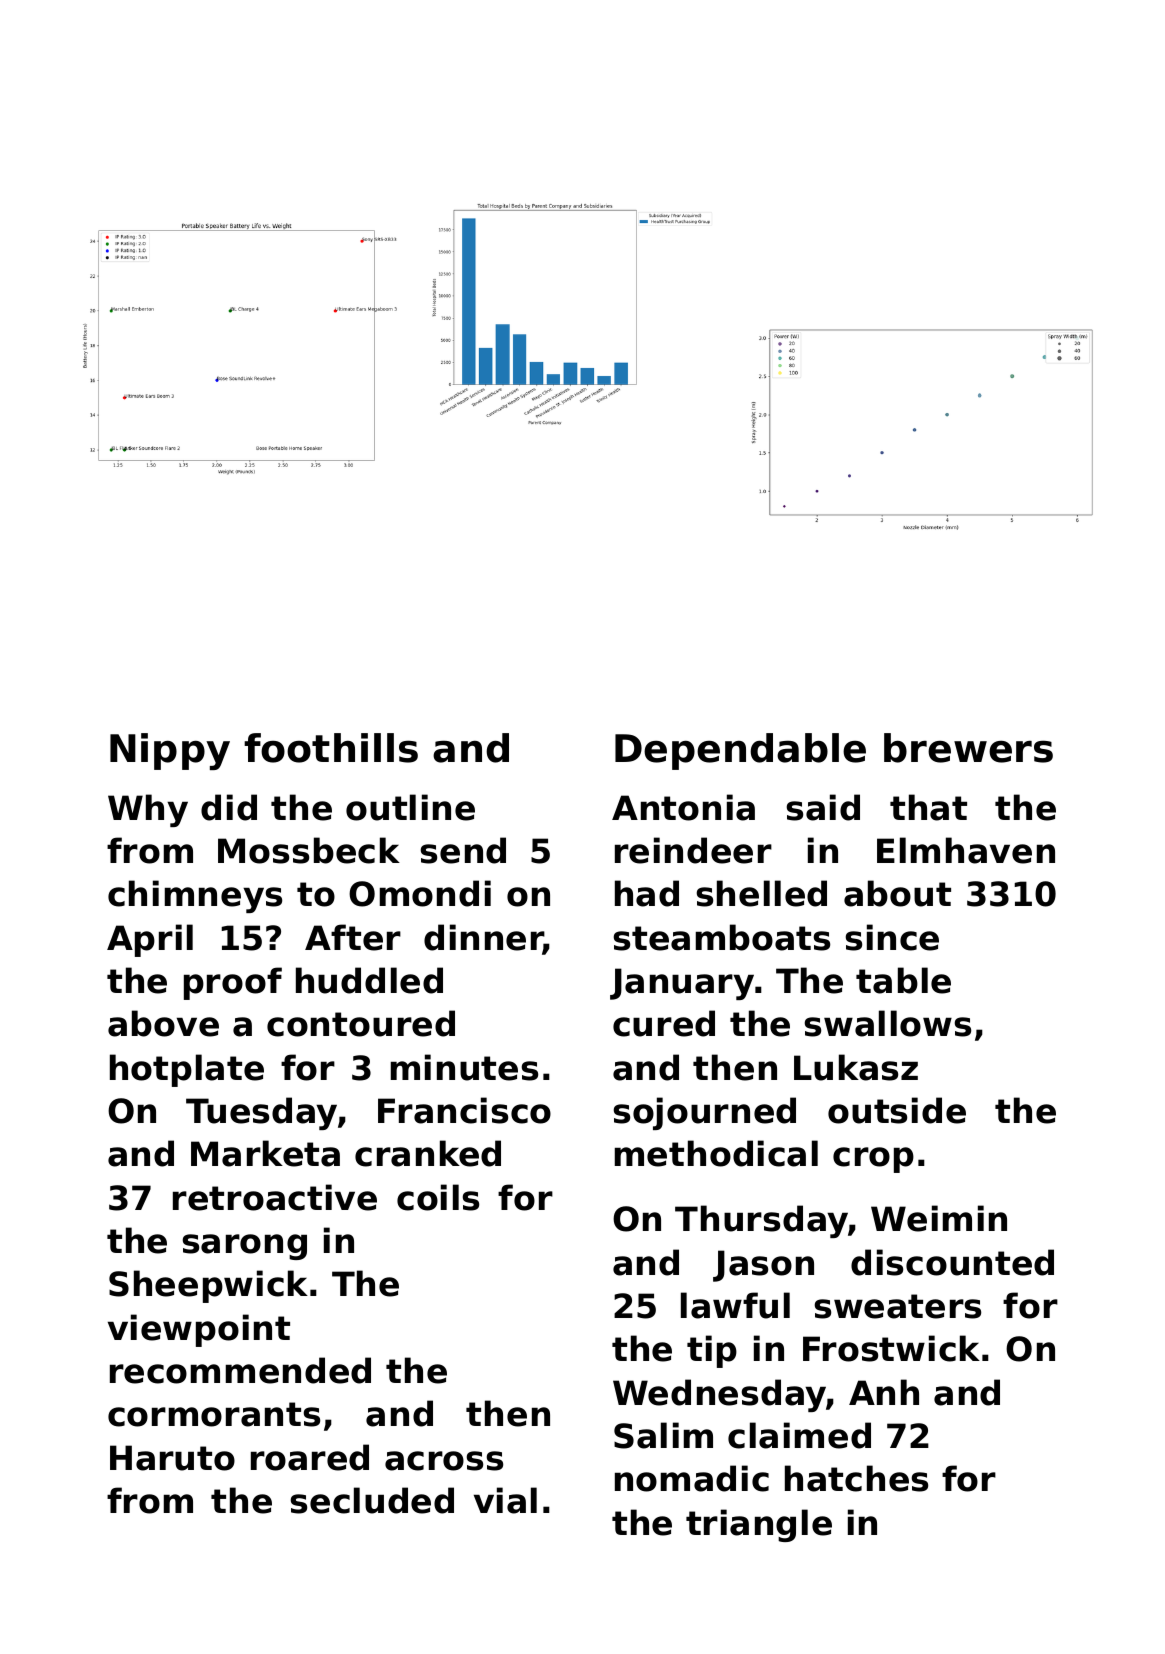 This screenshot has height=1654, width=1165. Describe the element at coordinates (187, 1070) in the screenshot. I see `hotplate` at that location.
